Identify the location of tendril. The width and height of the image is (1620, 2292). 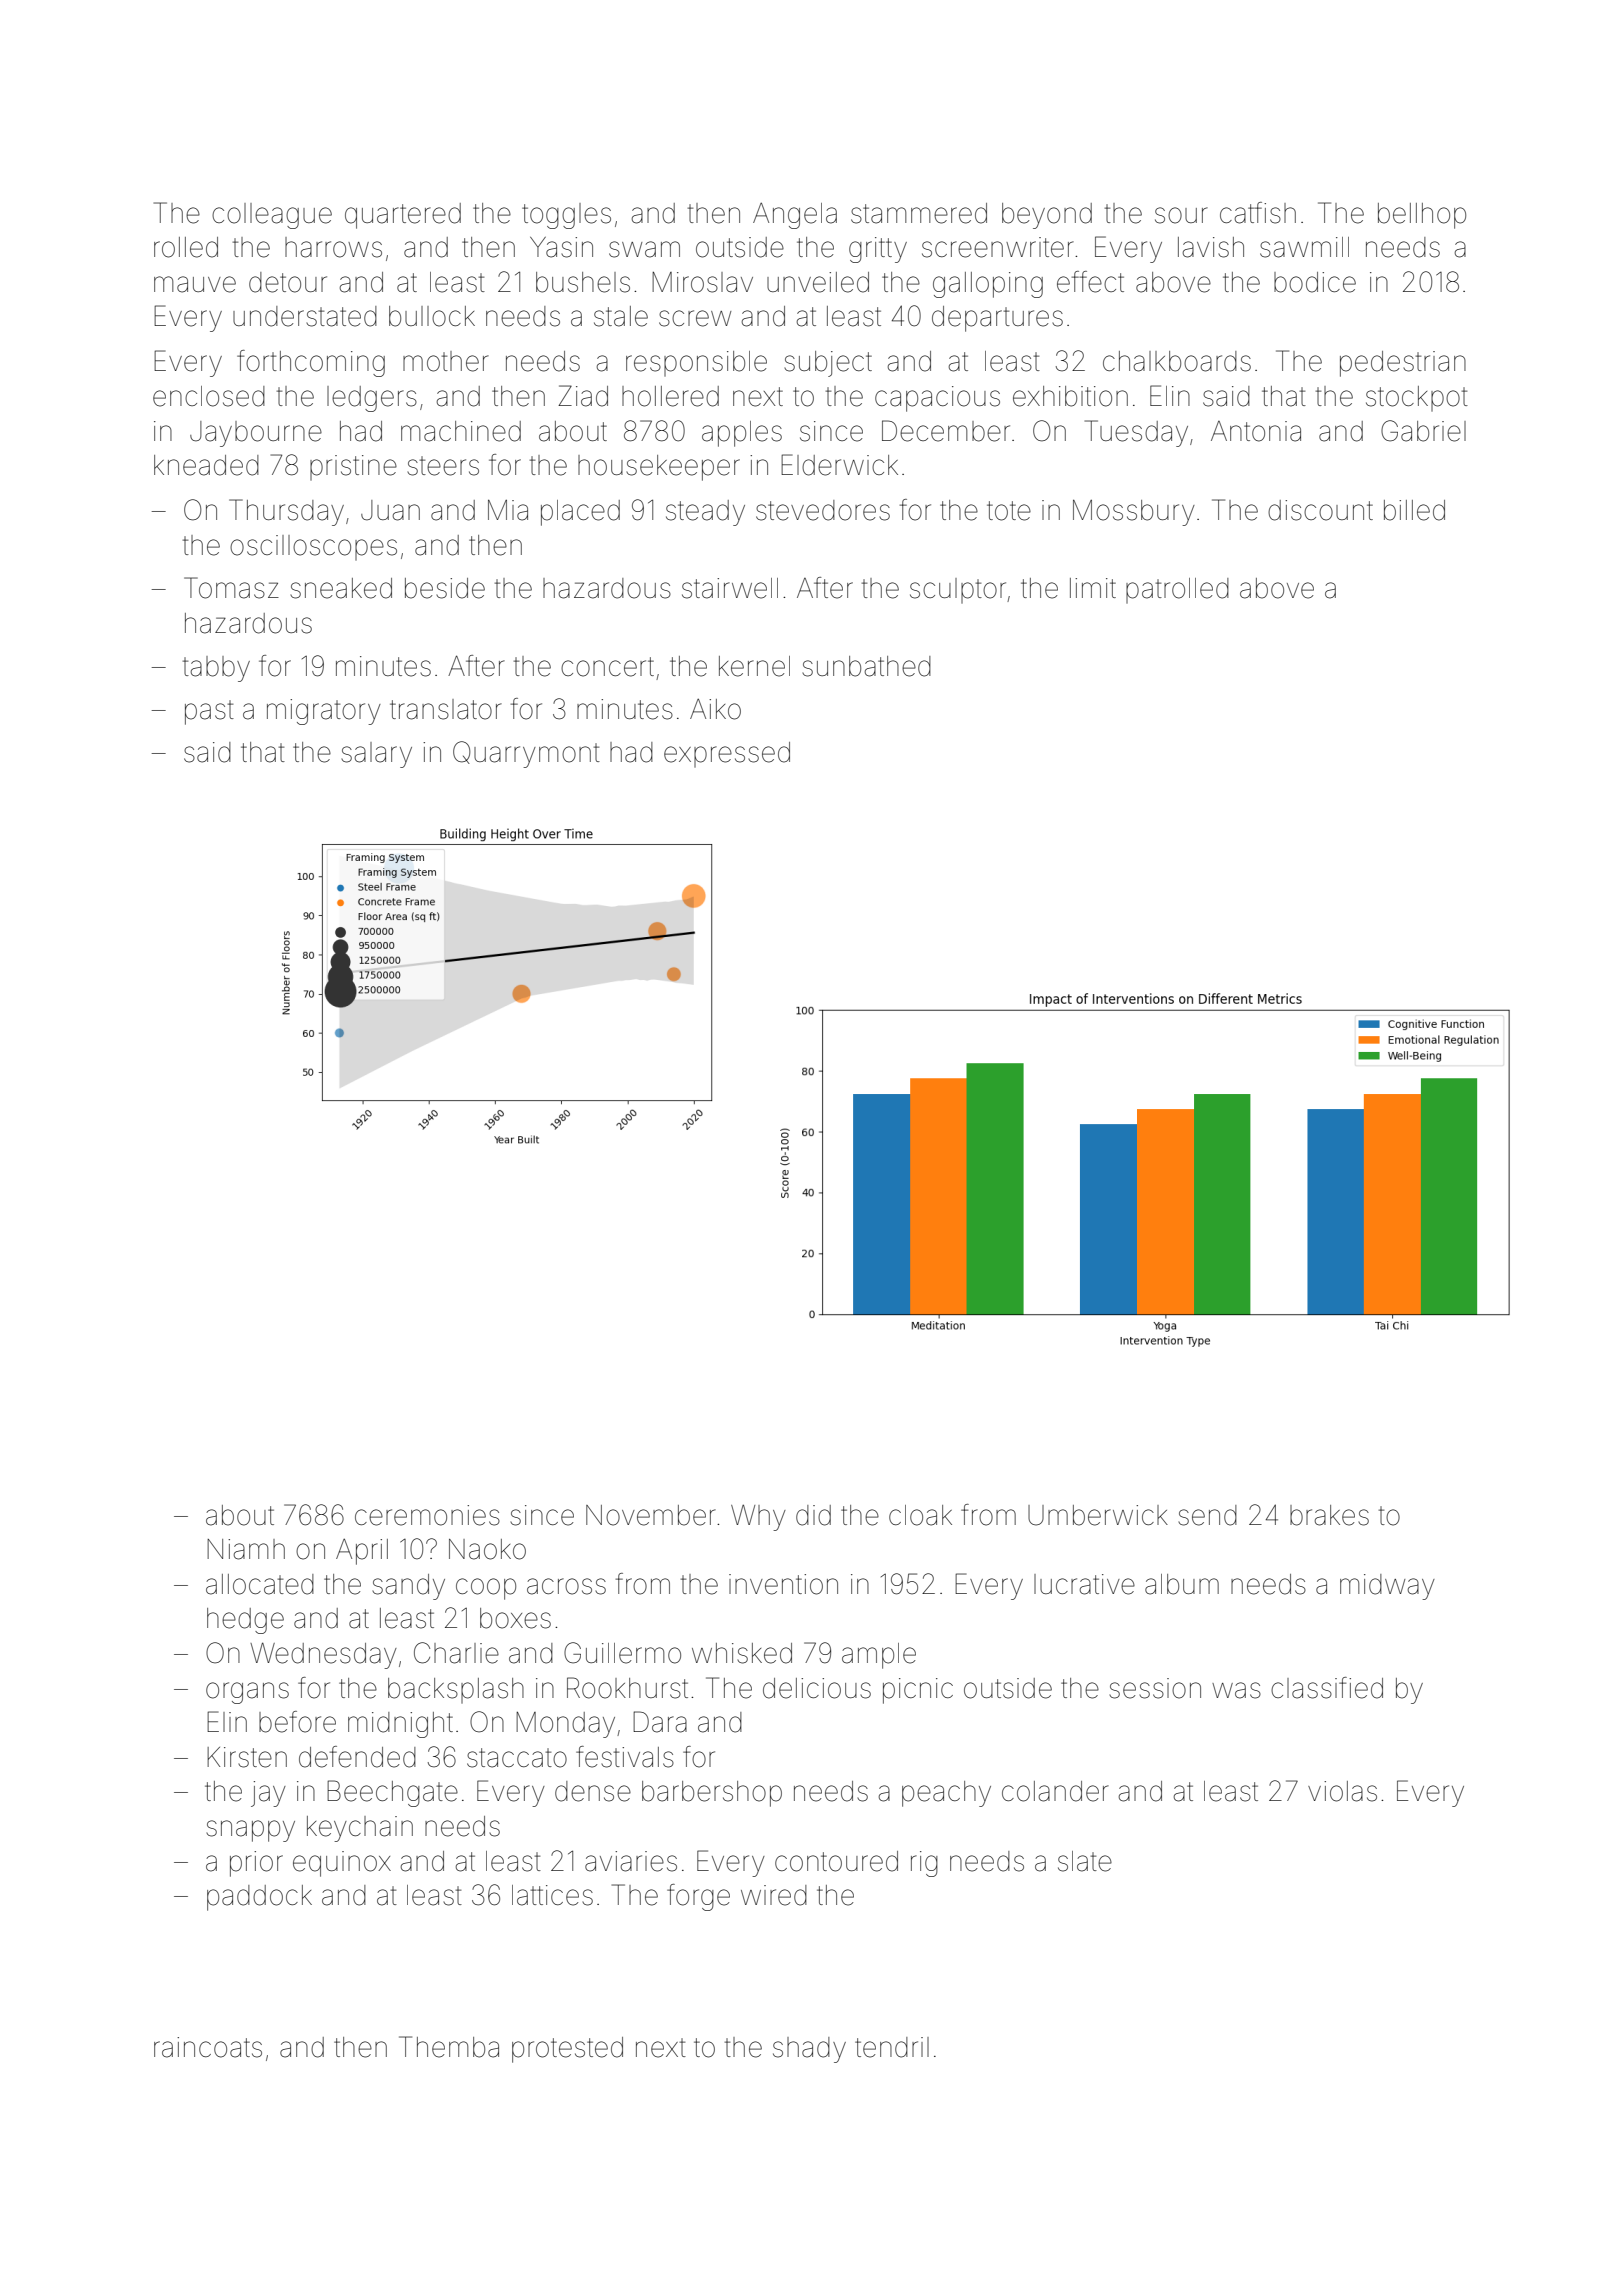
(892, 2047).
